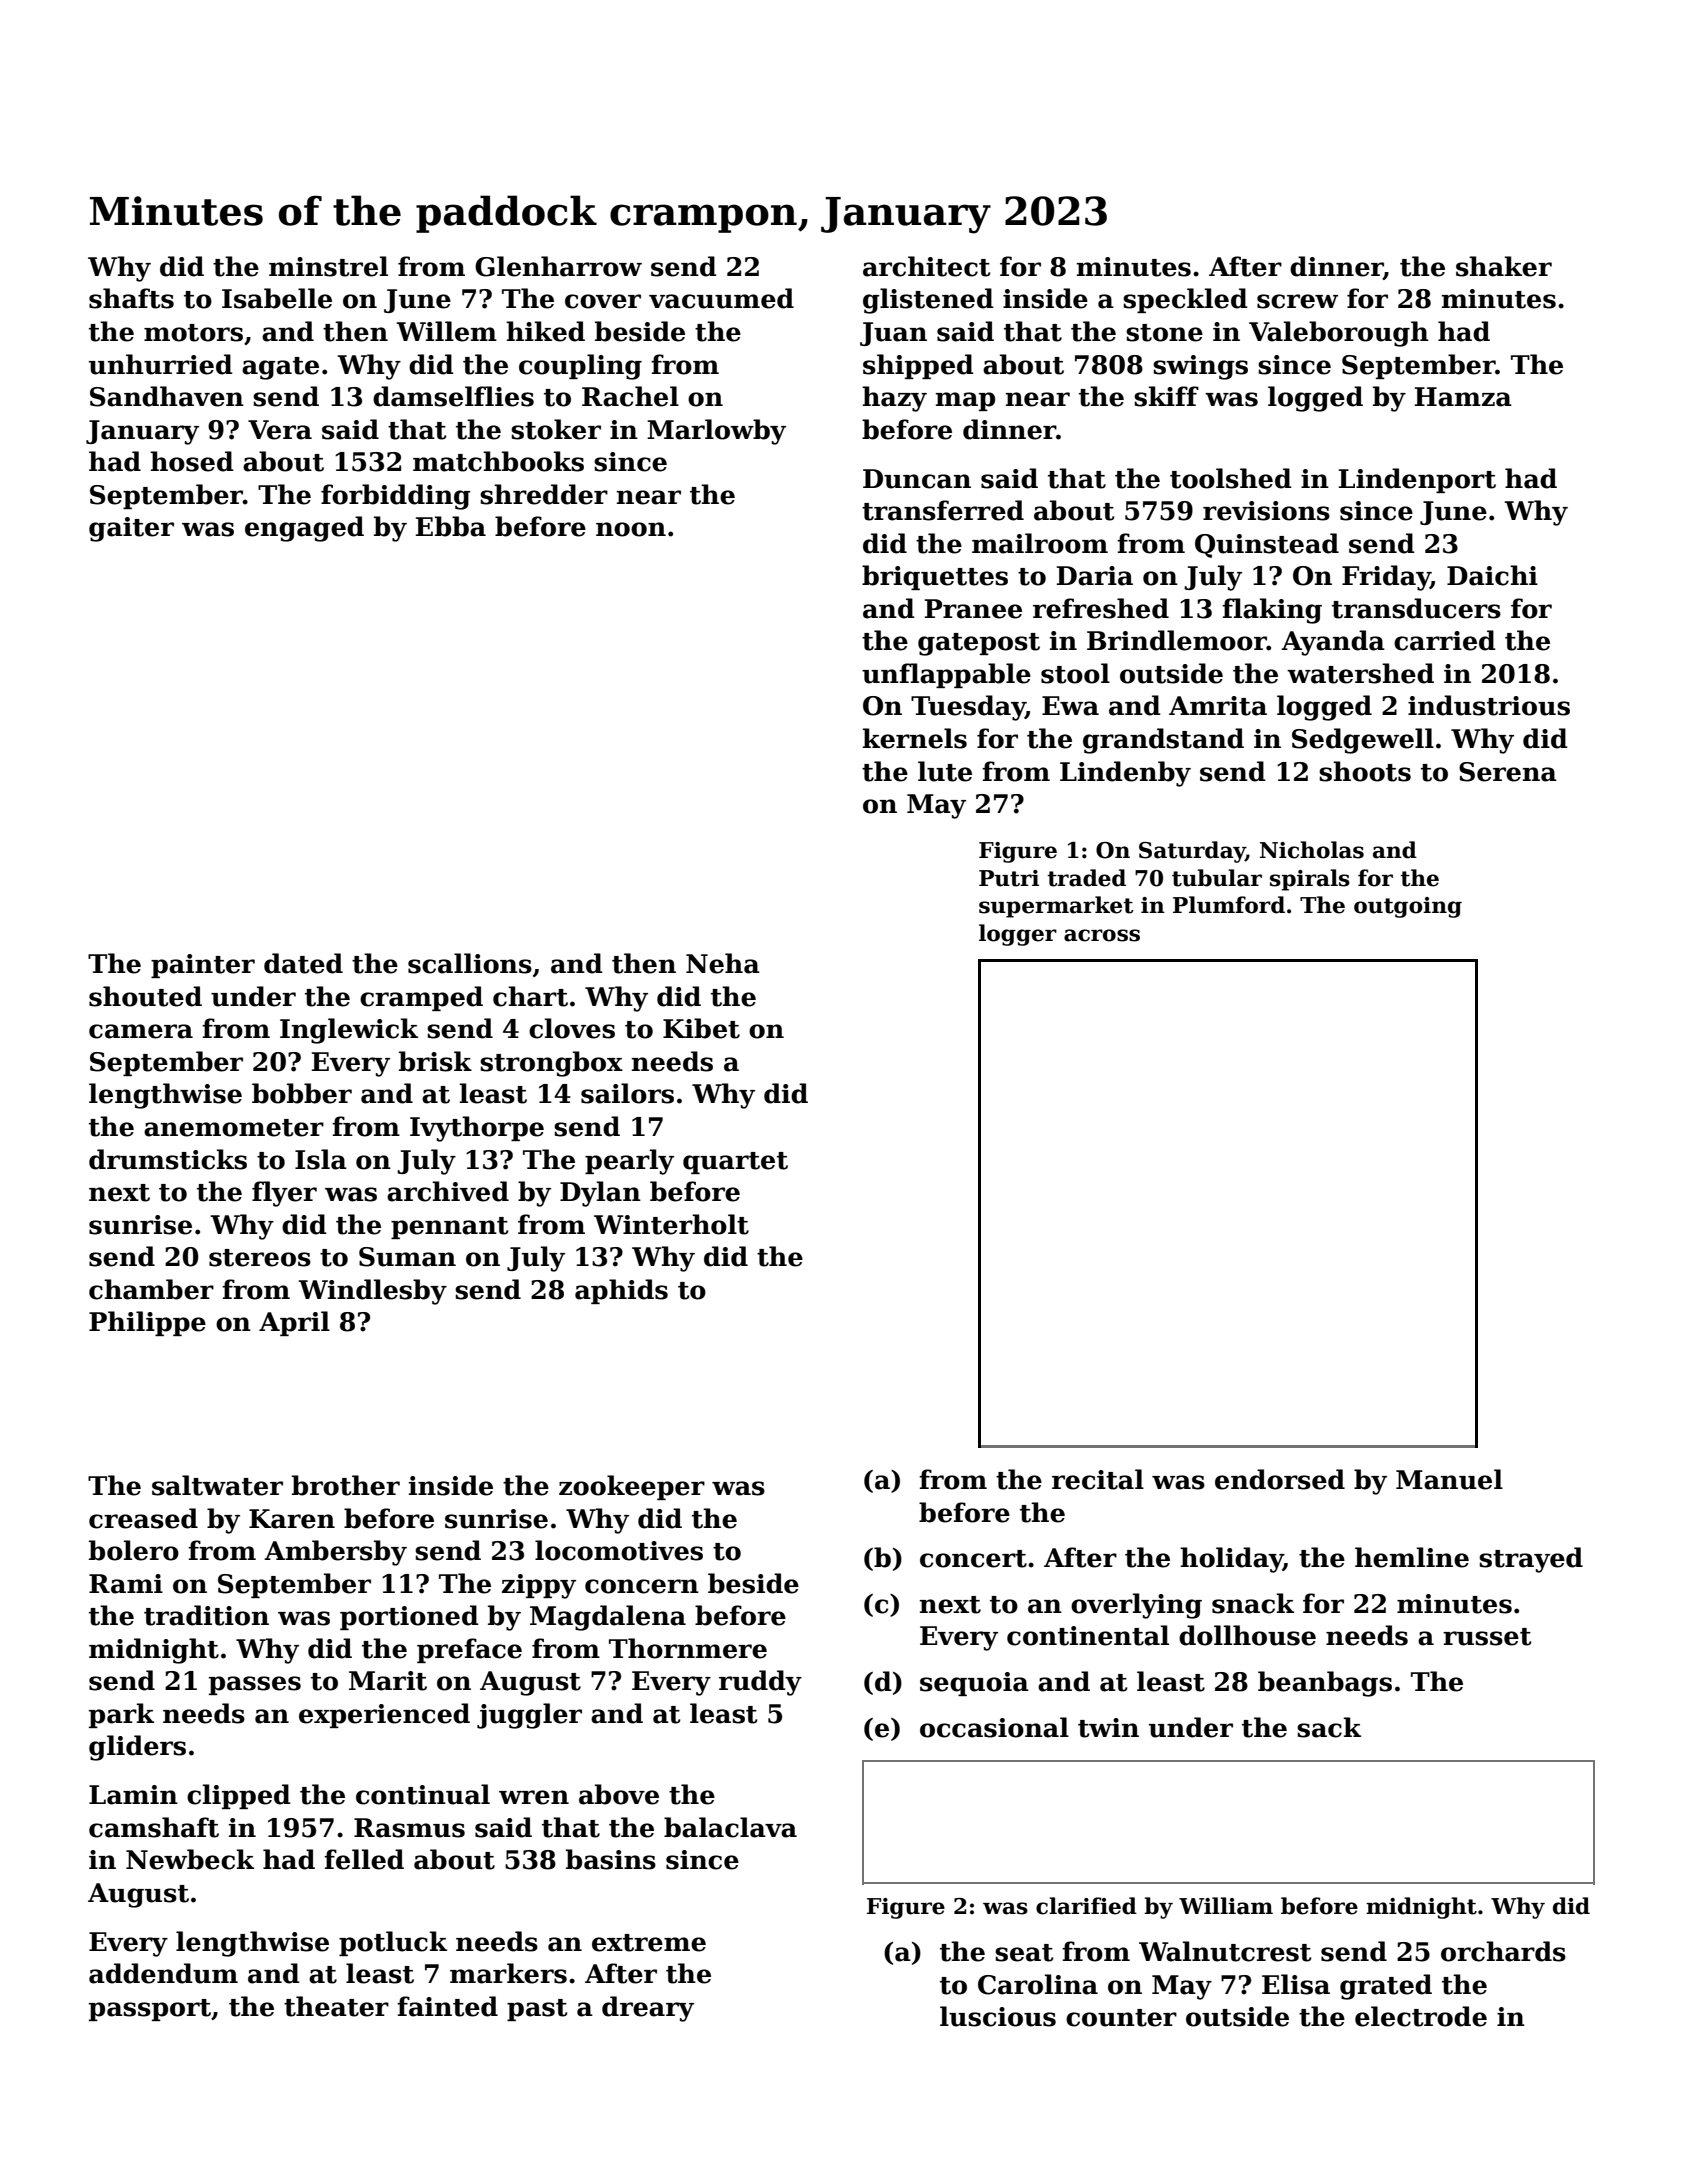 The width and height of the page is (1683, 2178). I want to click on passport, so click(150, 2010).
